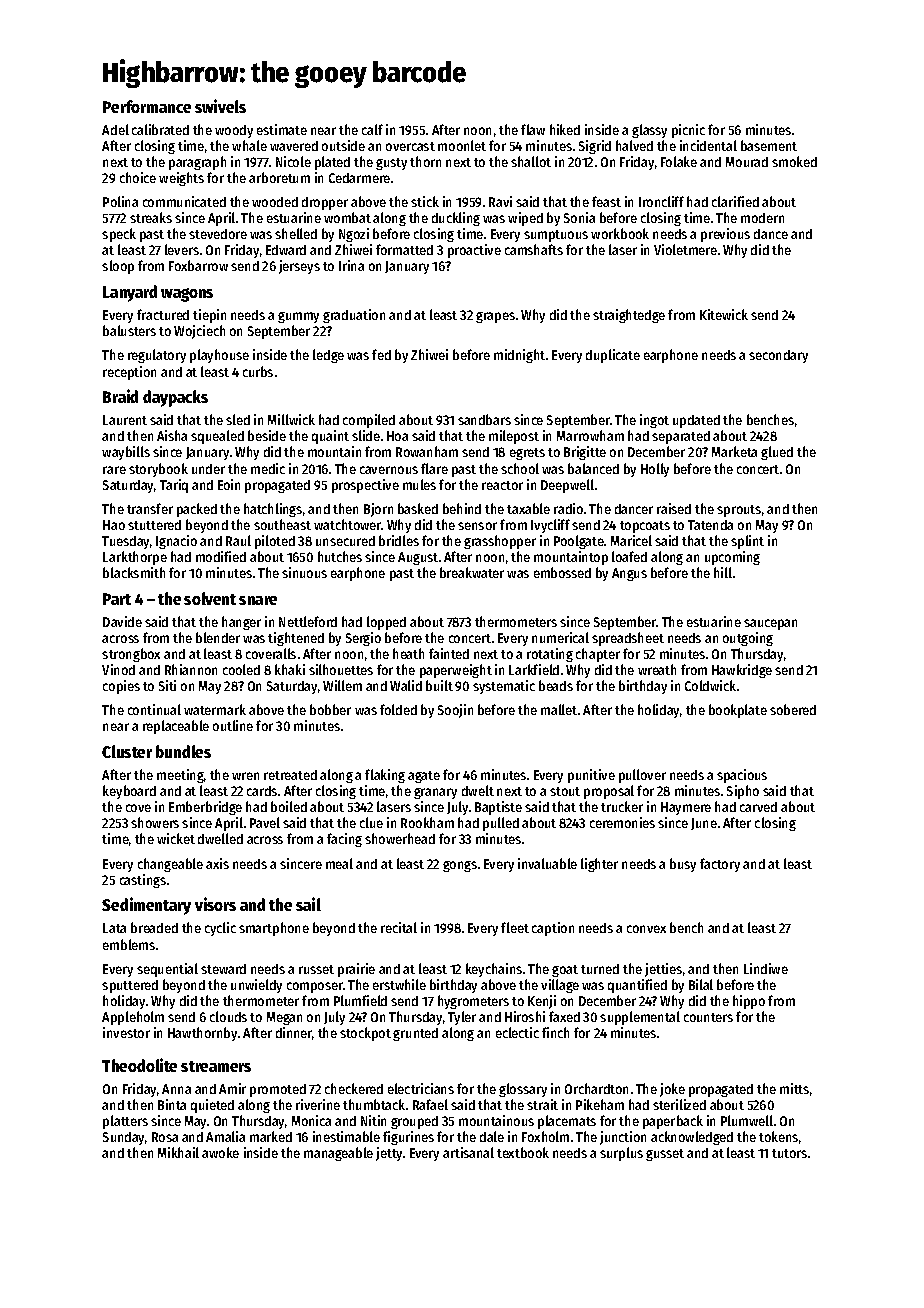  I want to click on textbook, so click(523, 1152).
